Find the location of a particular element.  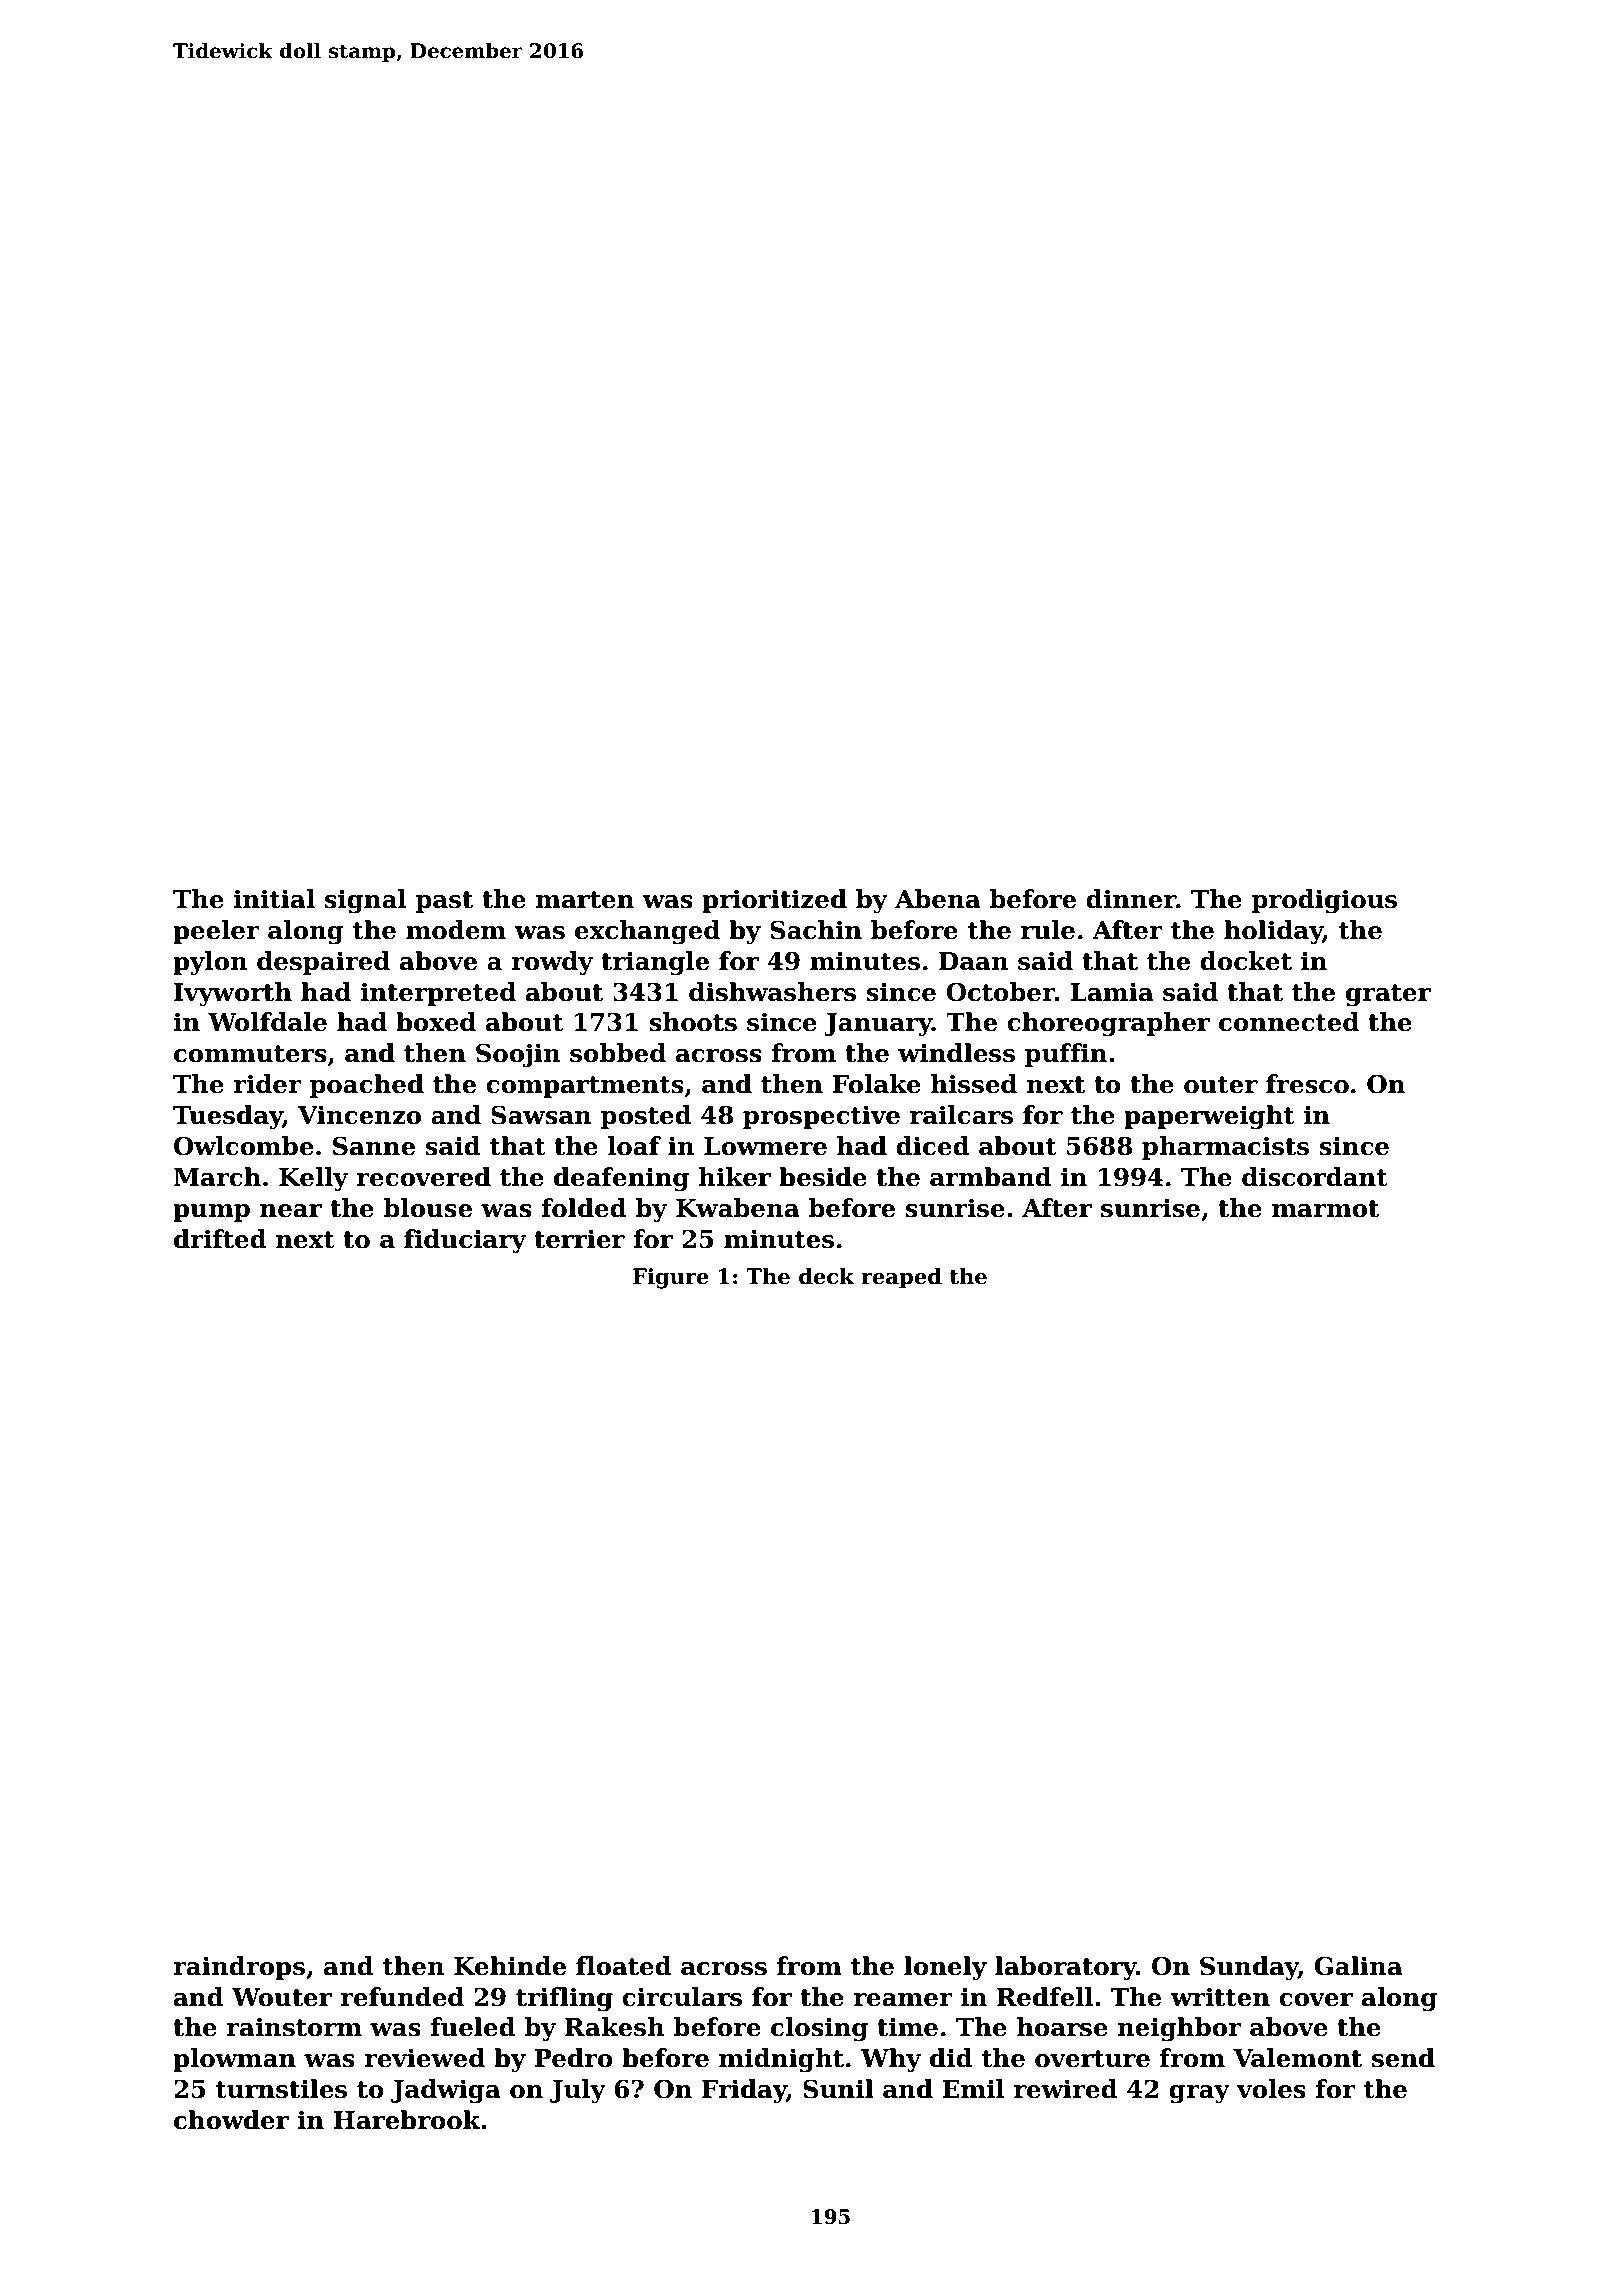

reaped is located at coordinates (901, 1278).
